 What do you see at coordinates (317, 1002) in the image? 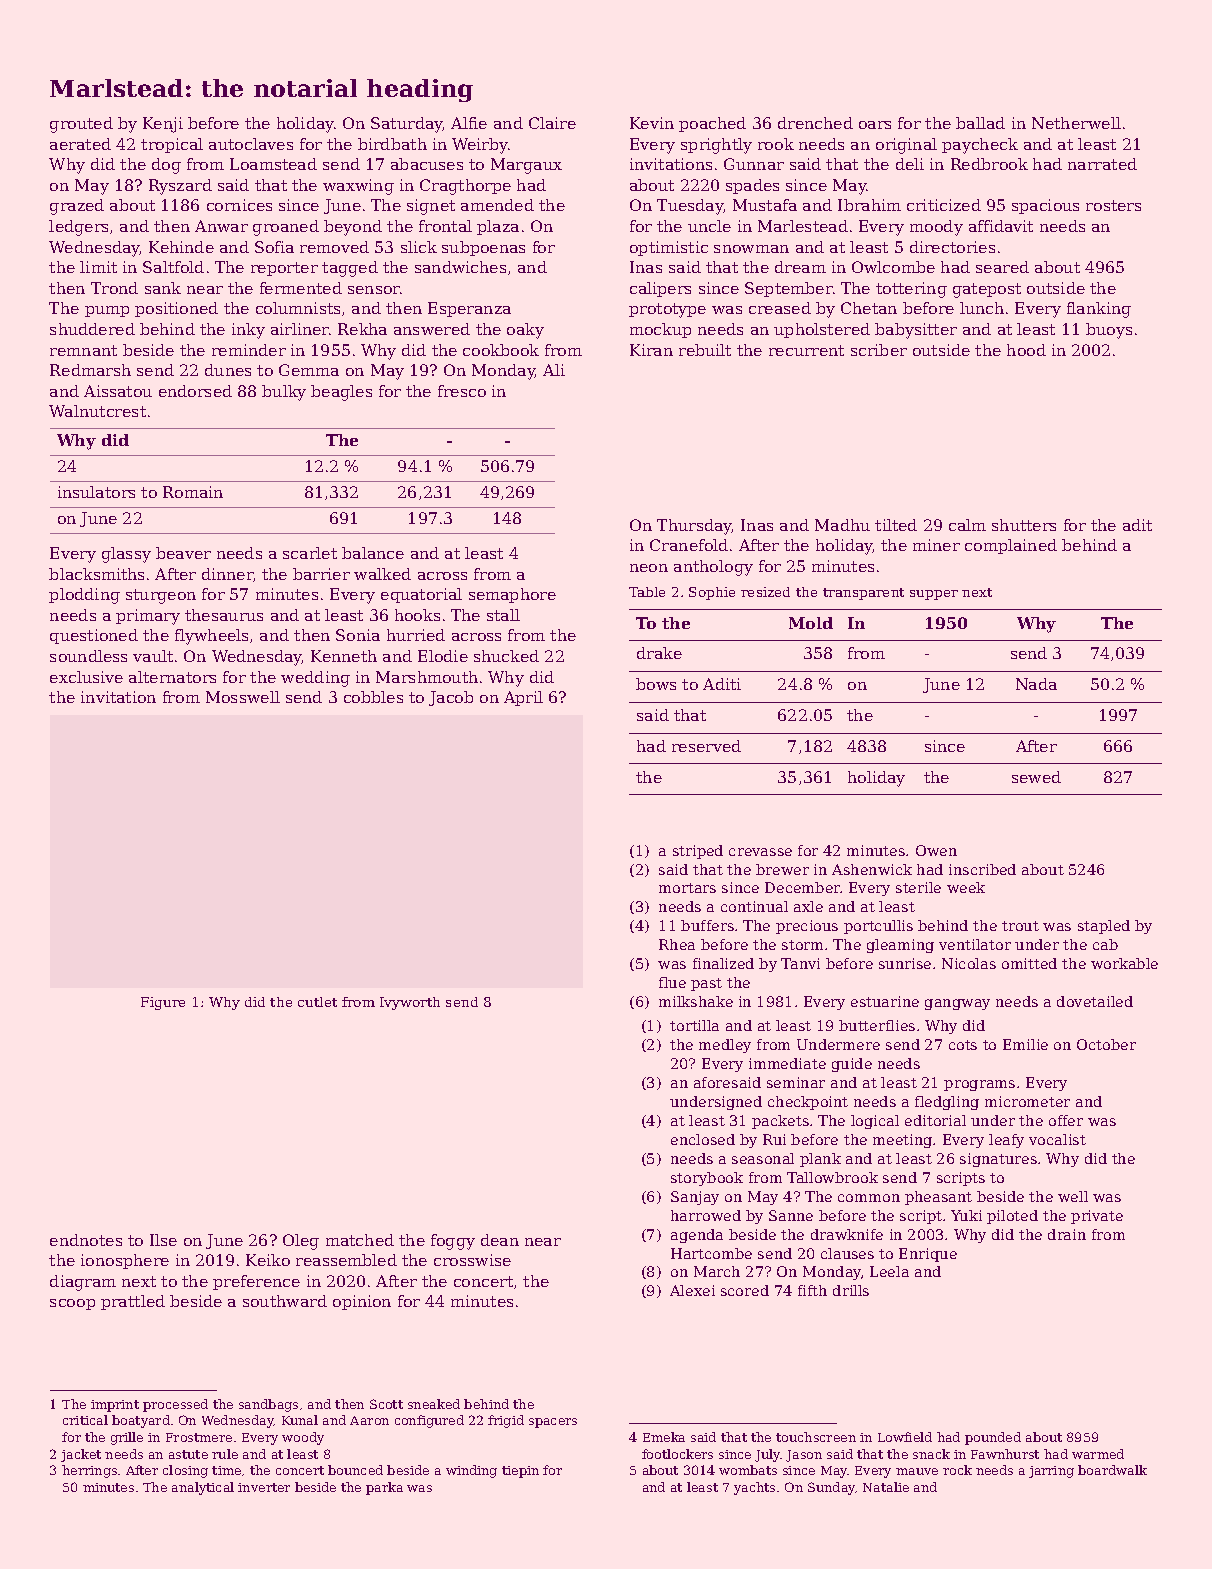
I see `cutlet` at bounding box center [317, 1002].
